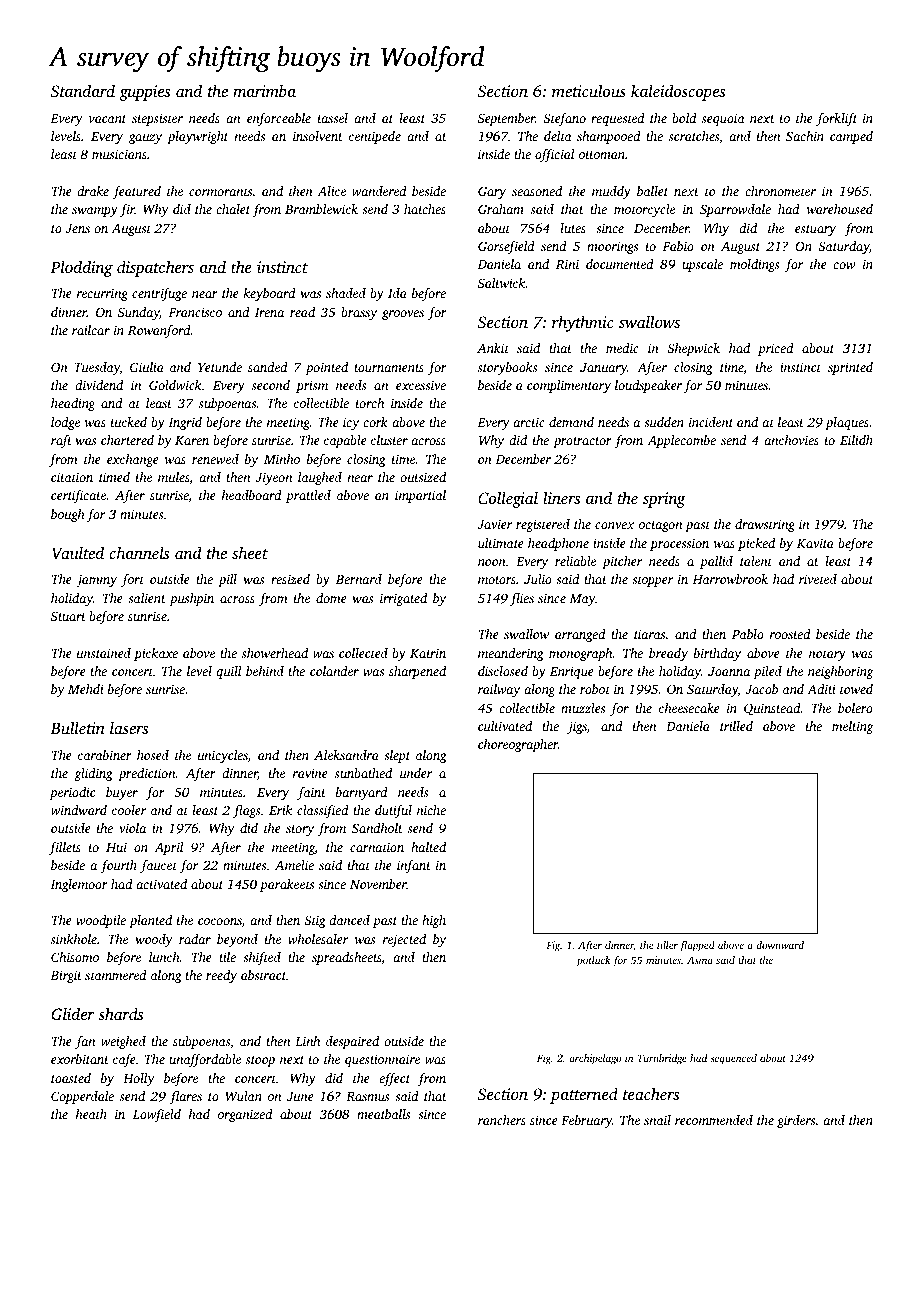 This screenshot has height=1308, width=924. Describe the element at coordinates (780, 945) in the screenshot. I see `downward` at that location.
